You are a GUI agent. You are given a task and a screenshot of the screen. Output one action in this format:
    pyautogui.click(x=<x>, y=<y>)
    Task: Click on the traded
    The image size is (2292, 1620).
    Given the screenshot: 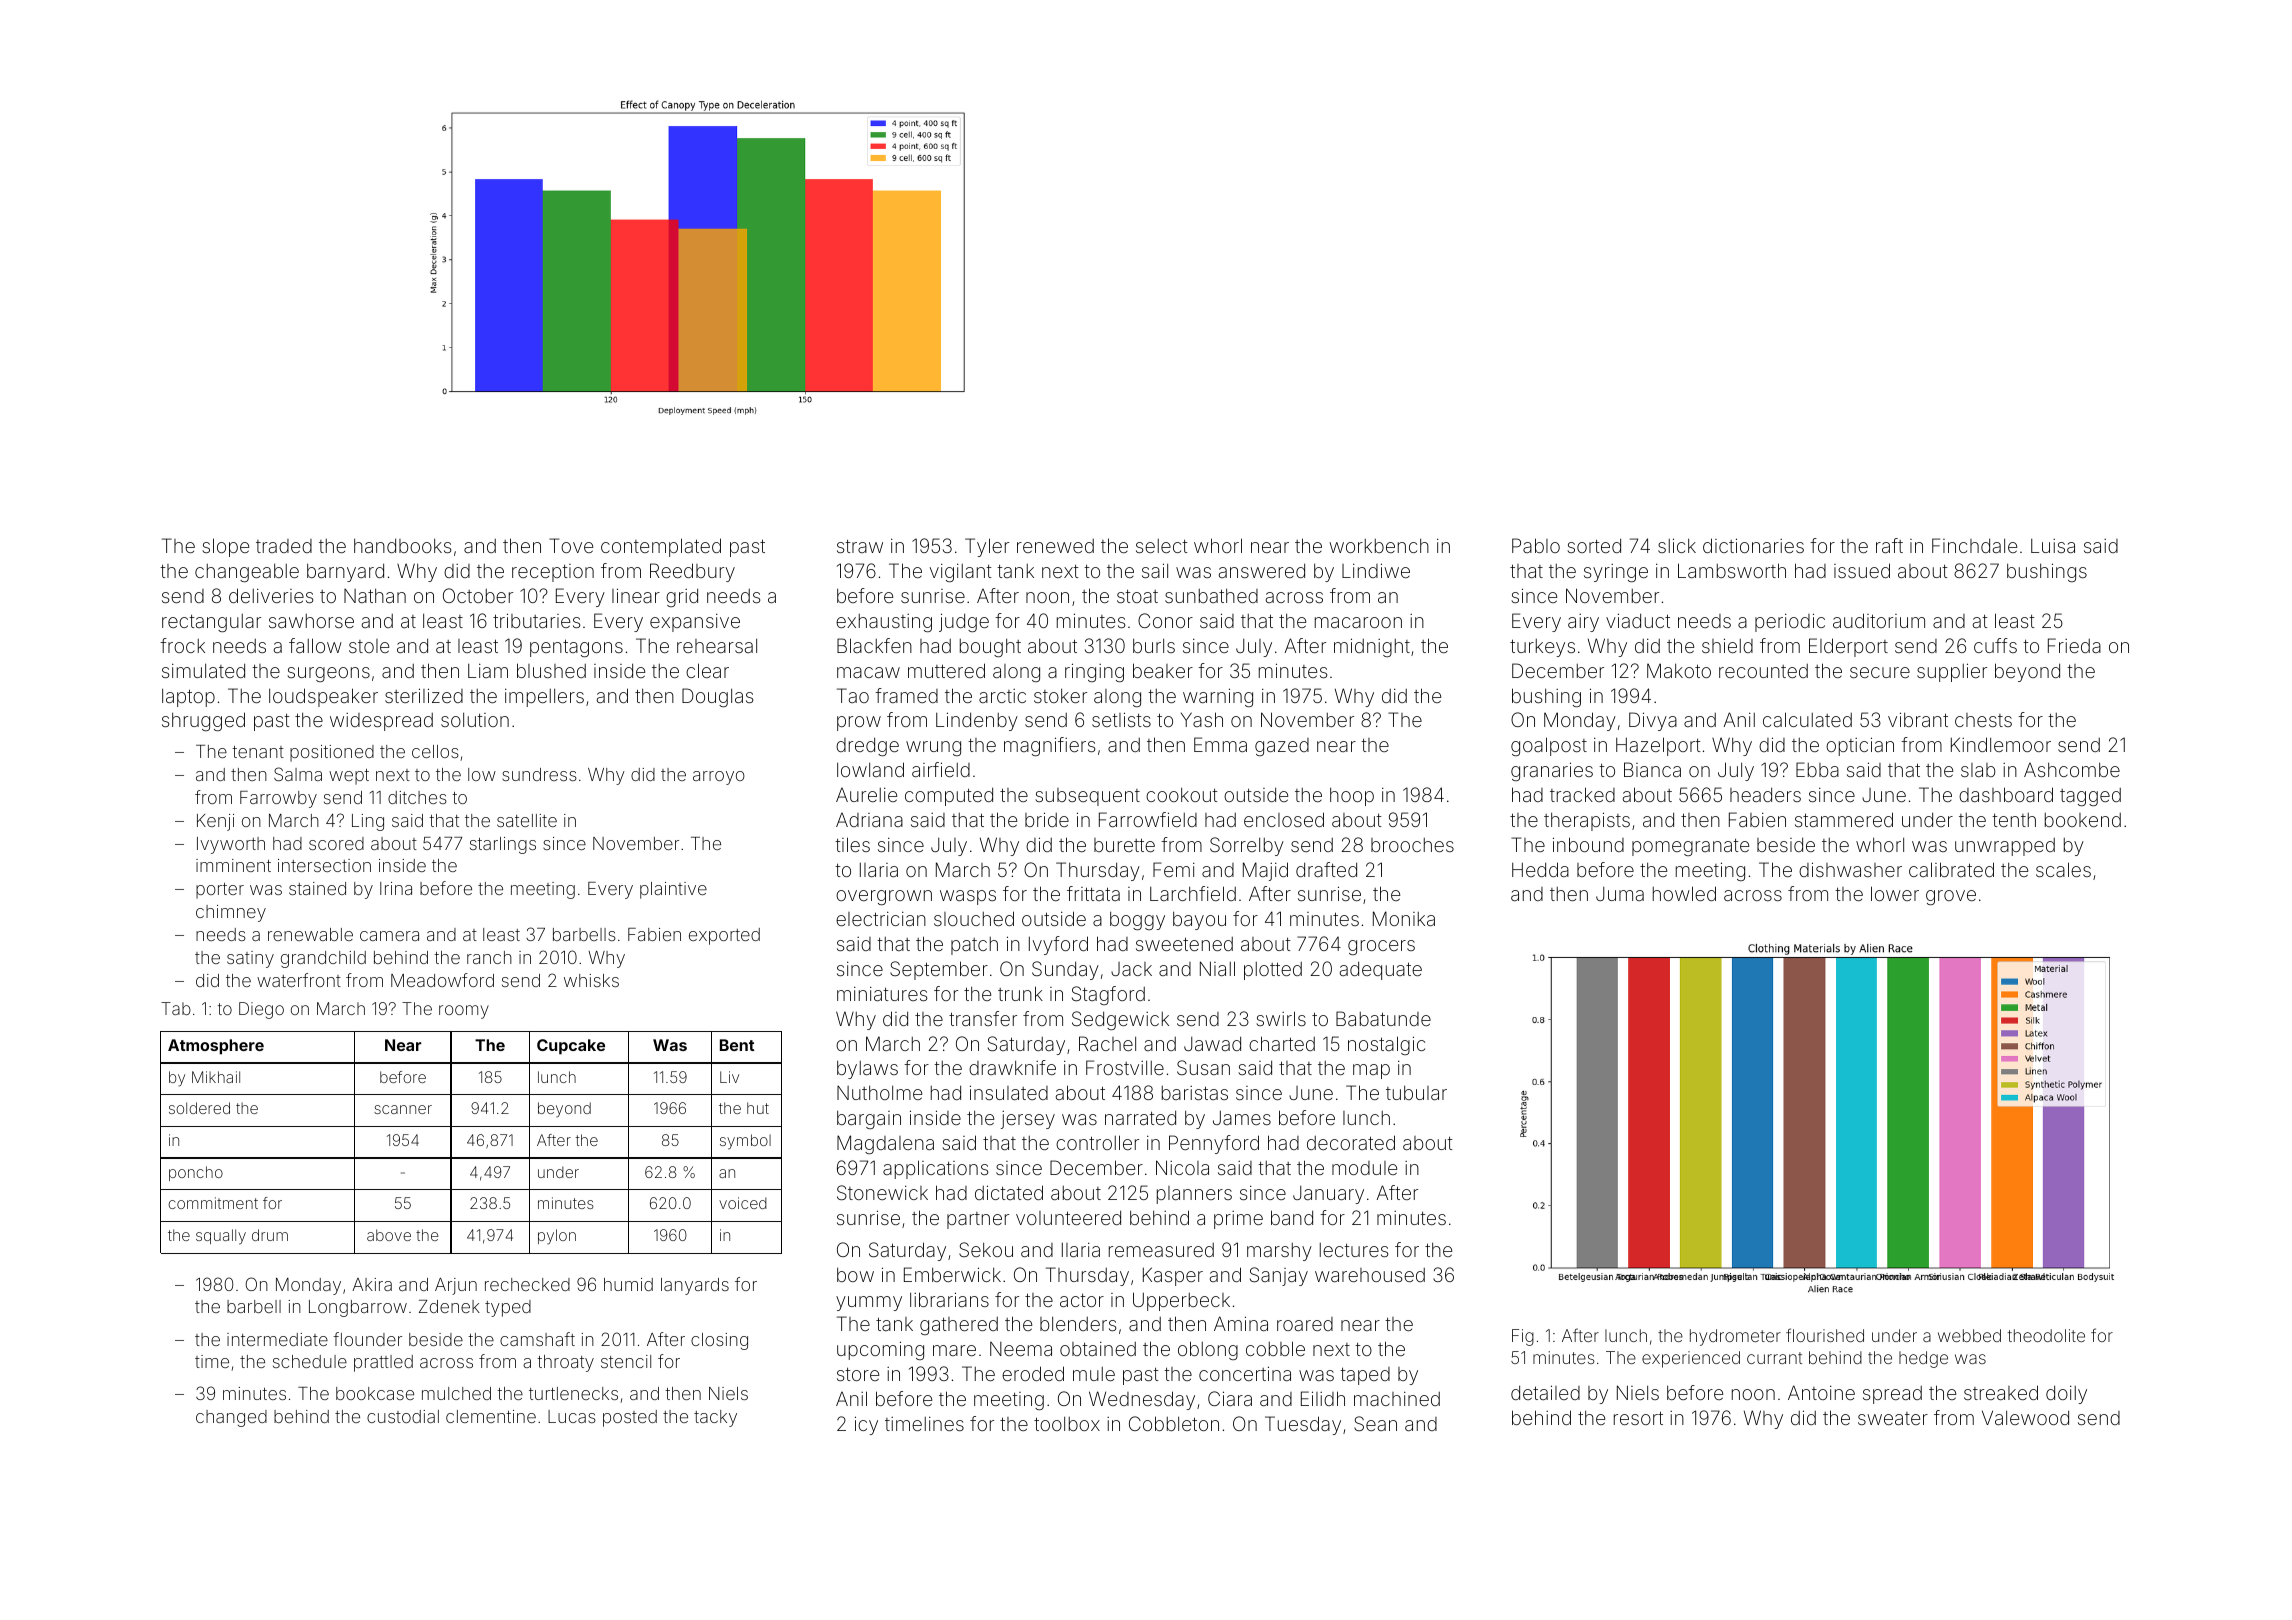 What is the action you would take?
    pyautogui.click(x=284, y=546)
